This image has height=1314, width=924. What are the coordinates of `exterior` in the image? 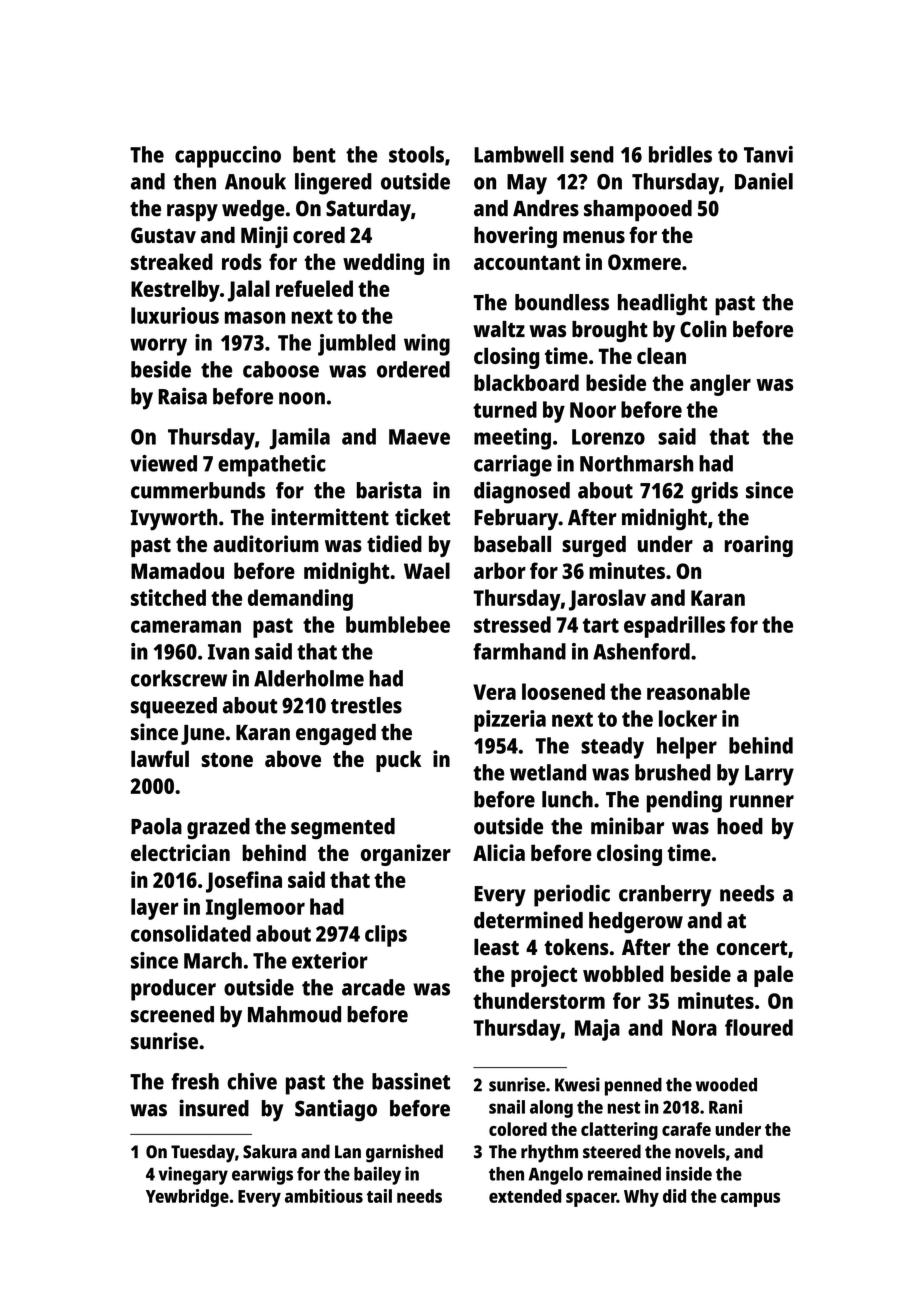 It's located at (330, 960).
